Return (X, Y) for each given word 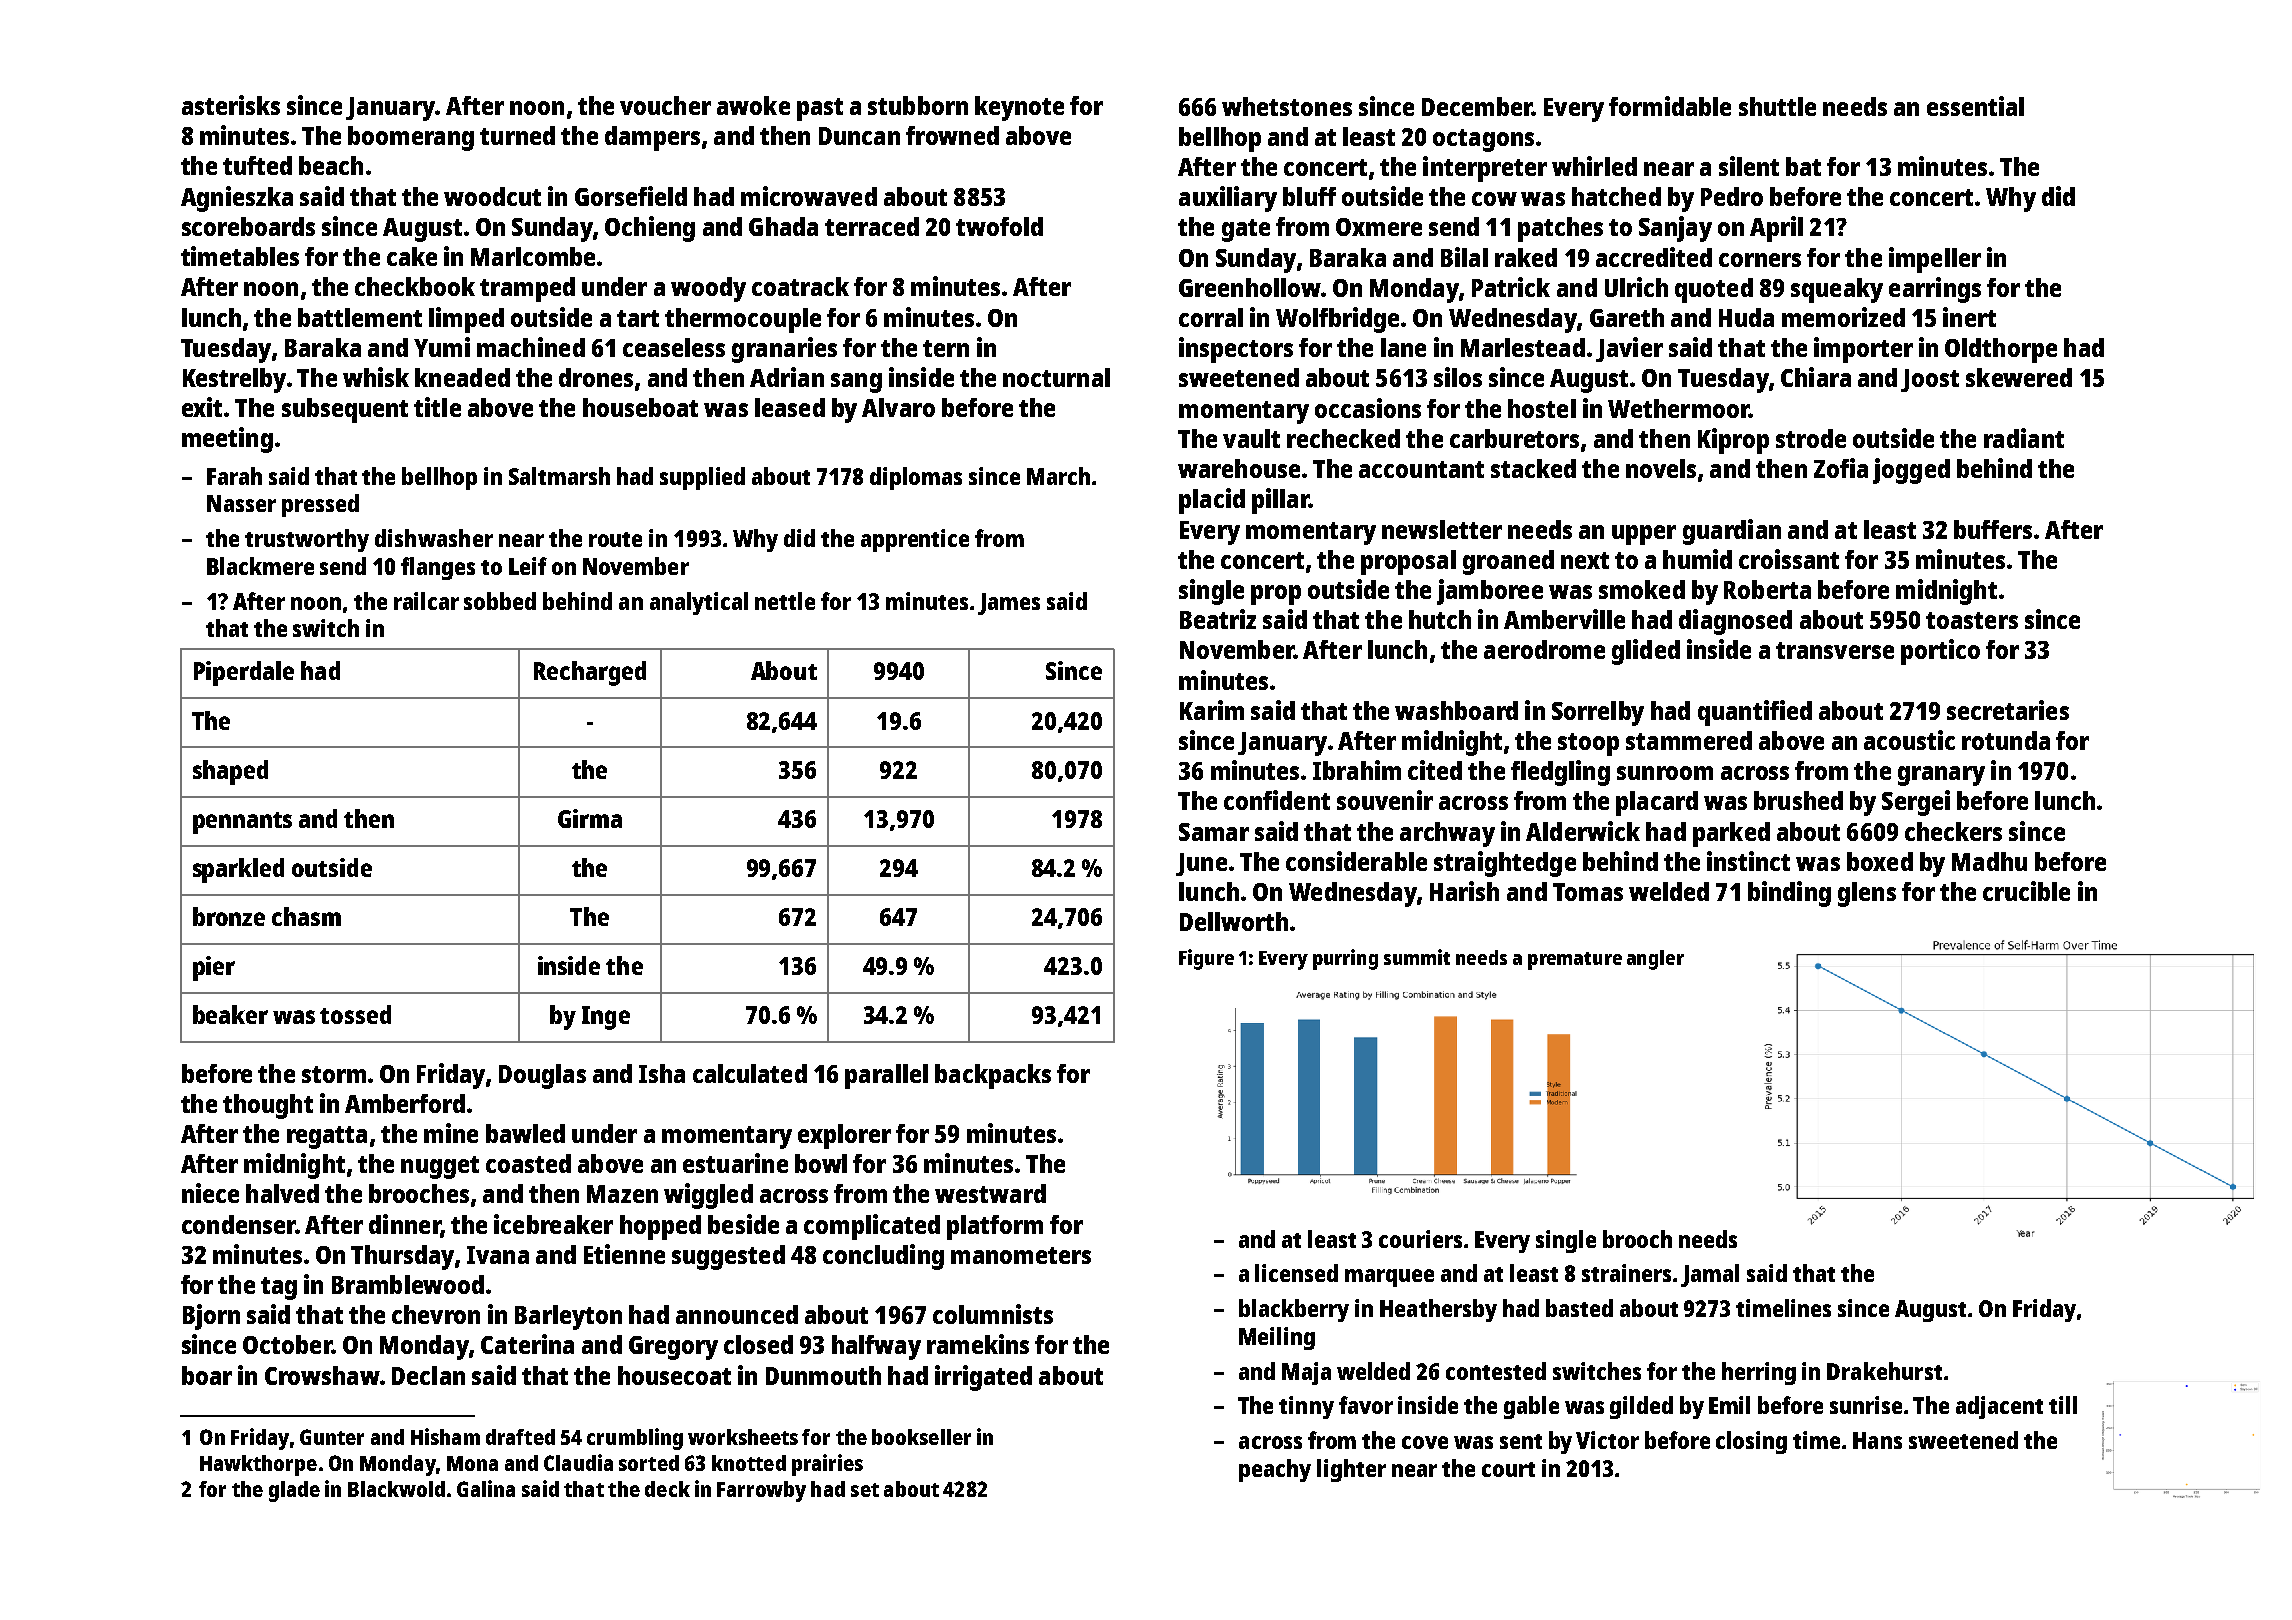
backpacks (993, 1076)
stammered (1689, 740)
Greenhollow (1250, 287)
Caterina (527, 1344)
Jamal (1710, 1275)
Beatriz (1218, 619)
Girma (590, 818)
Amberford (405, 1103)
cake (412, 256)
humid (1697, 559)
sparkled (238, 870)
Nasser (241, 503)
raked (1526, 257)
